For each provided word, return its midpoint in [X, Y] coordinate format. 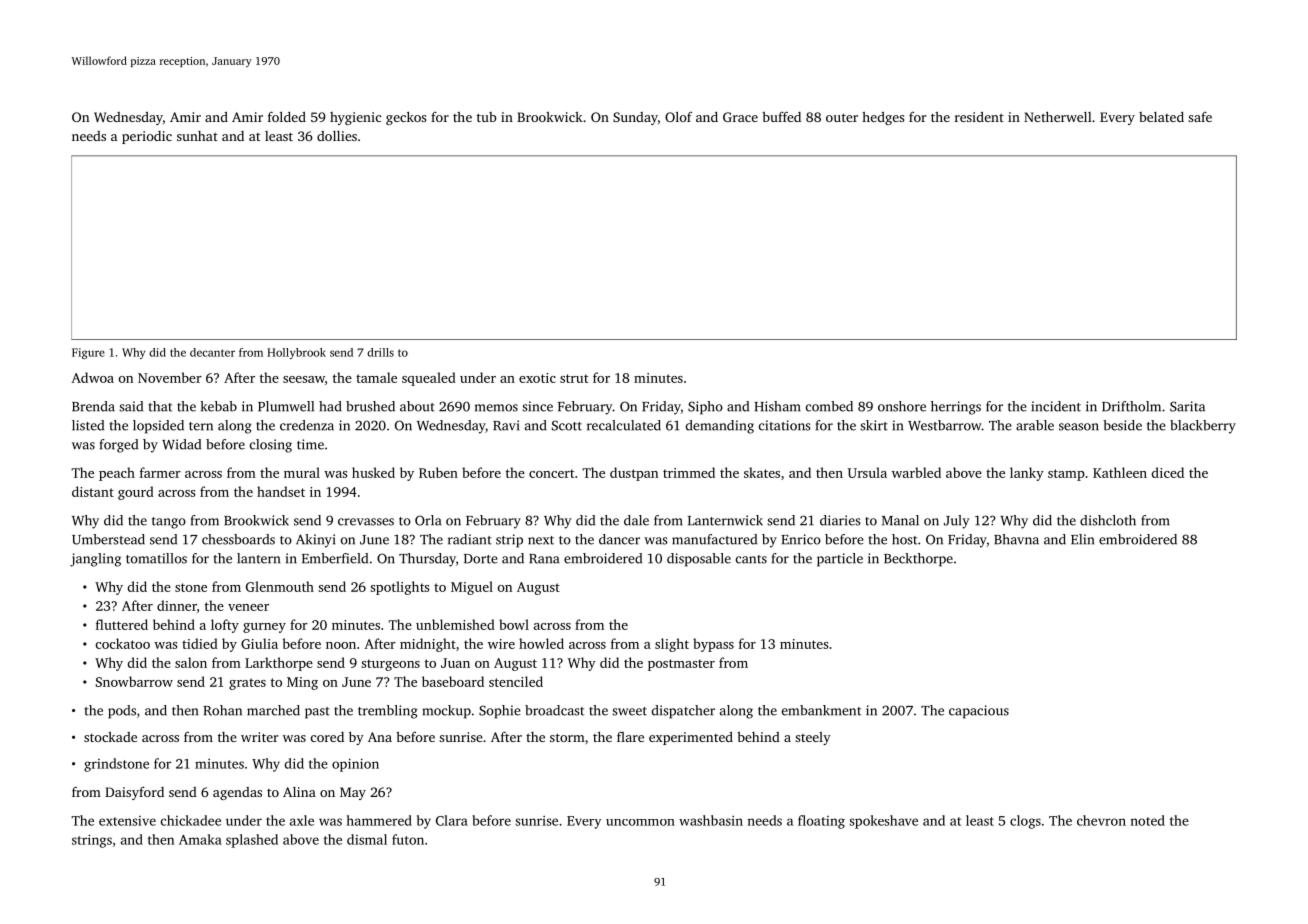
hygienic [355, 118]
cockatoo [123, 643]
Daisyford [134, 793]
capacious [979, 712]
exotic [537, 378]
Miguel [472, 588]
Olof [678, 116]
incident [1056, 406]
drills [380, 352]
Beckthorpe [918, 560]
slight [672, 645]
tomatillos [156, 558]
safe [1200, 117]
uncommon [640, 822]
